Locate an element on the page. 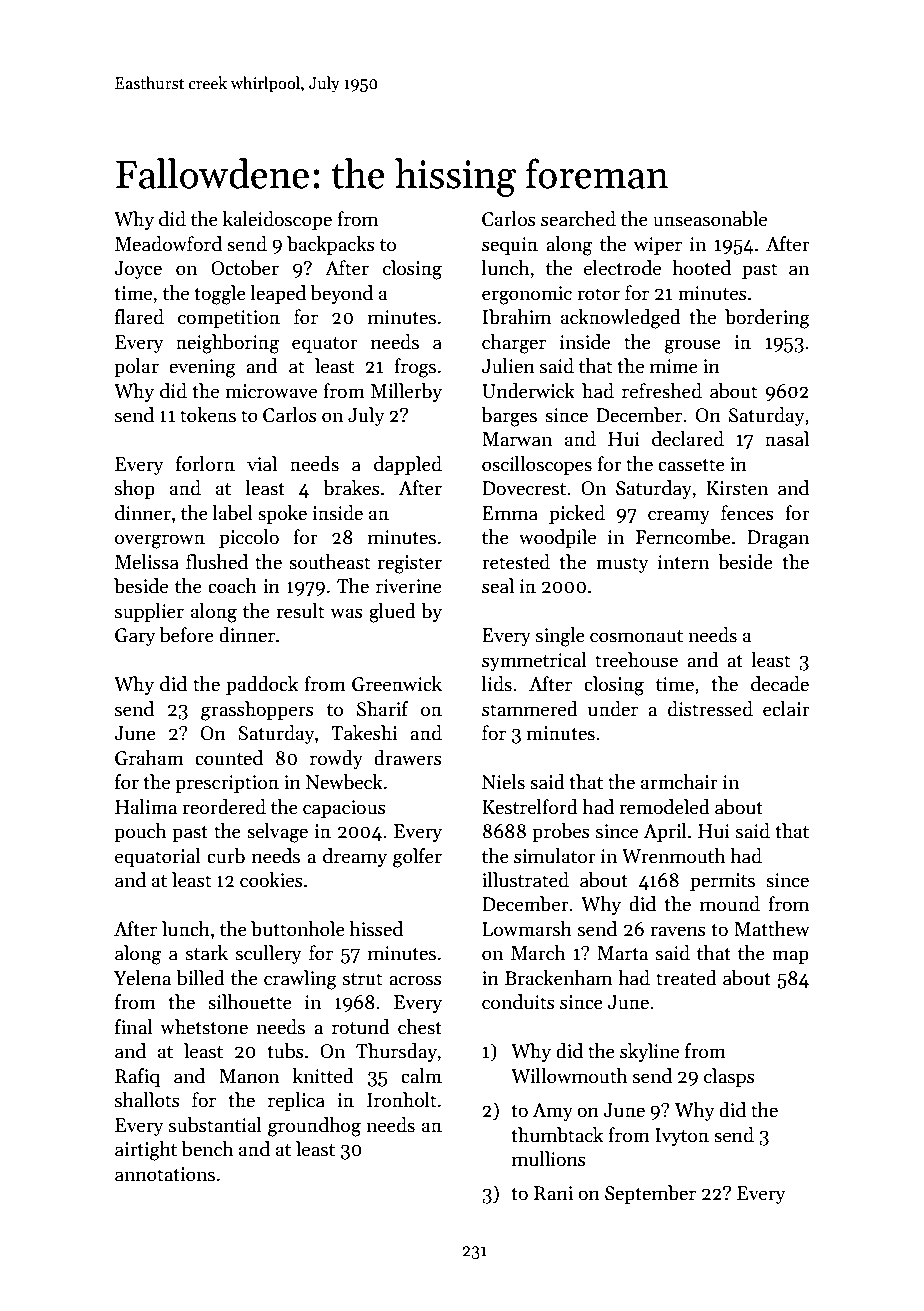 The image size is (924, 1311). map is located at coordinates (790, 957).
